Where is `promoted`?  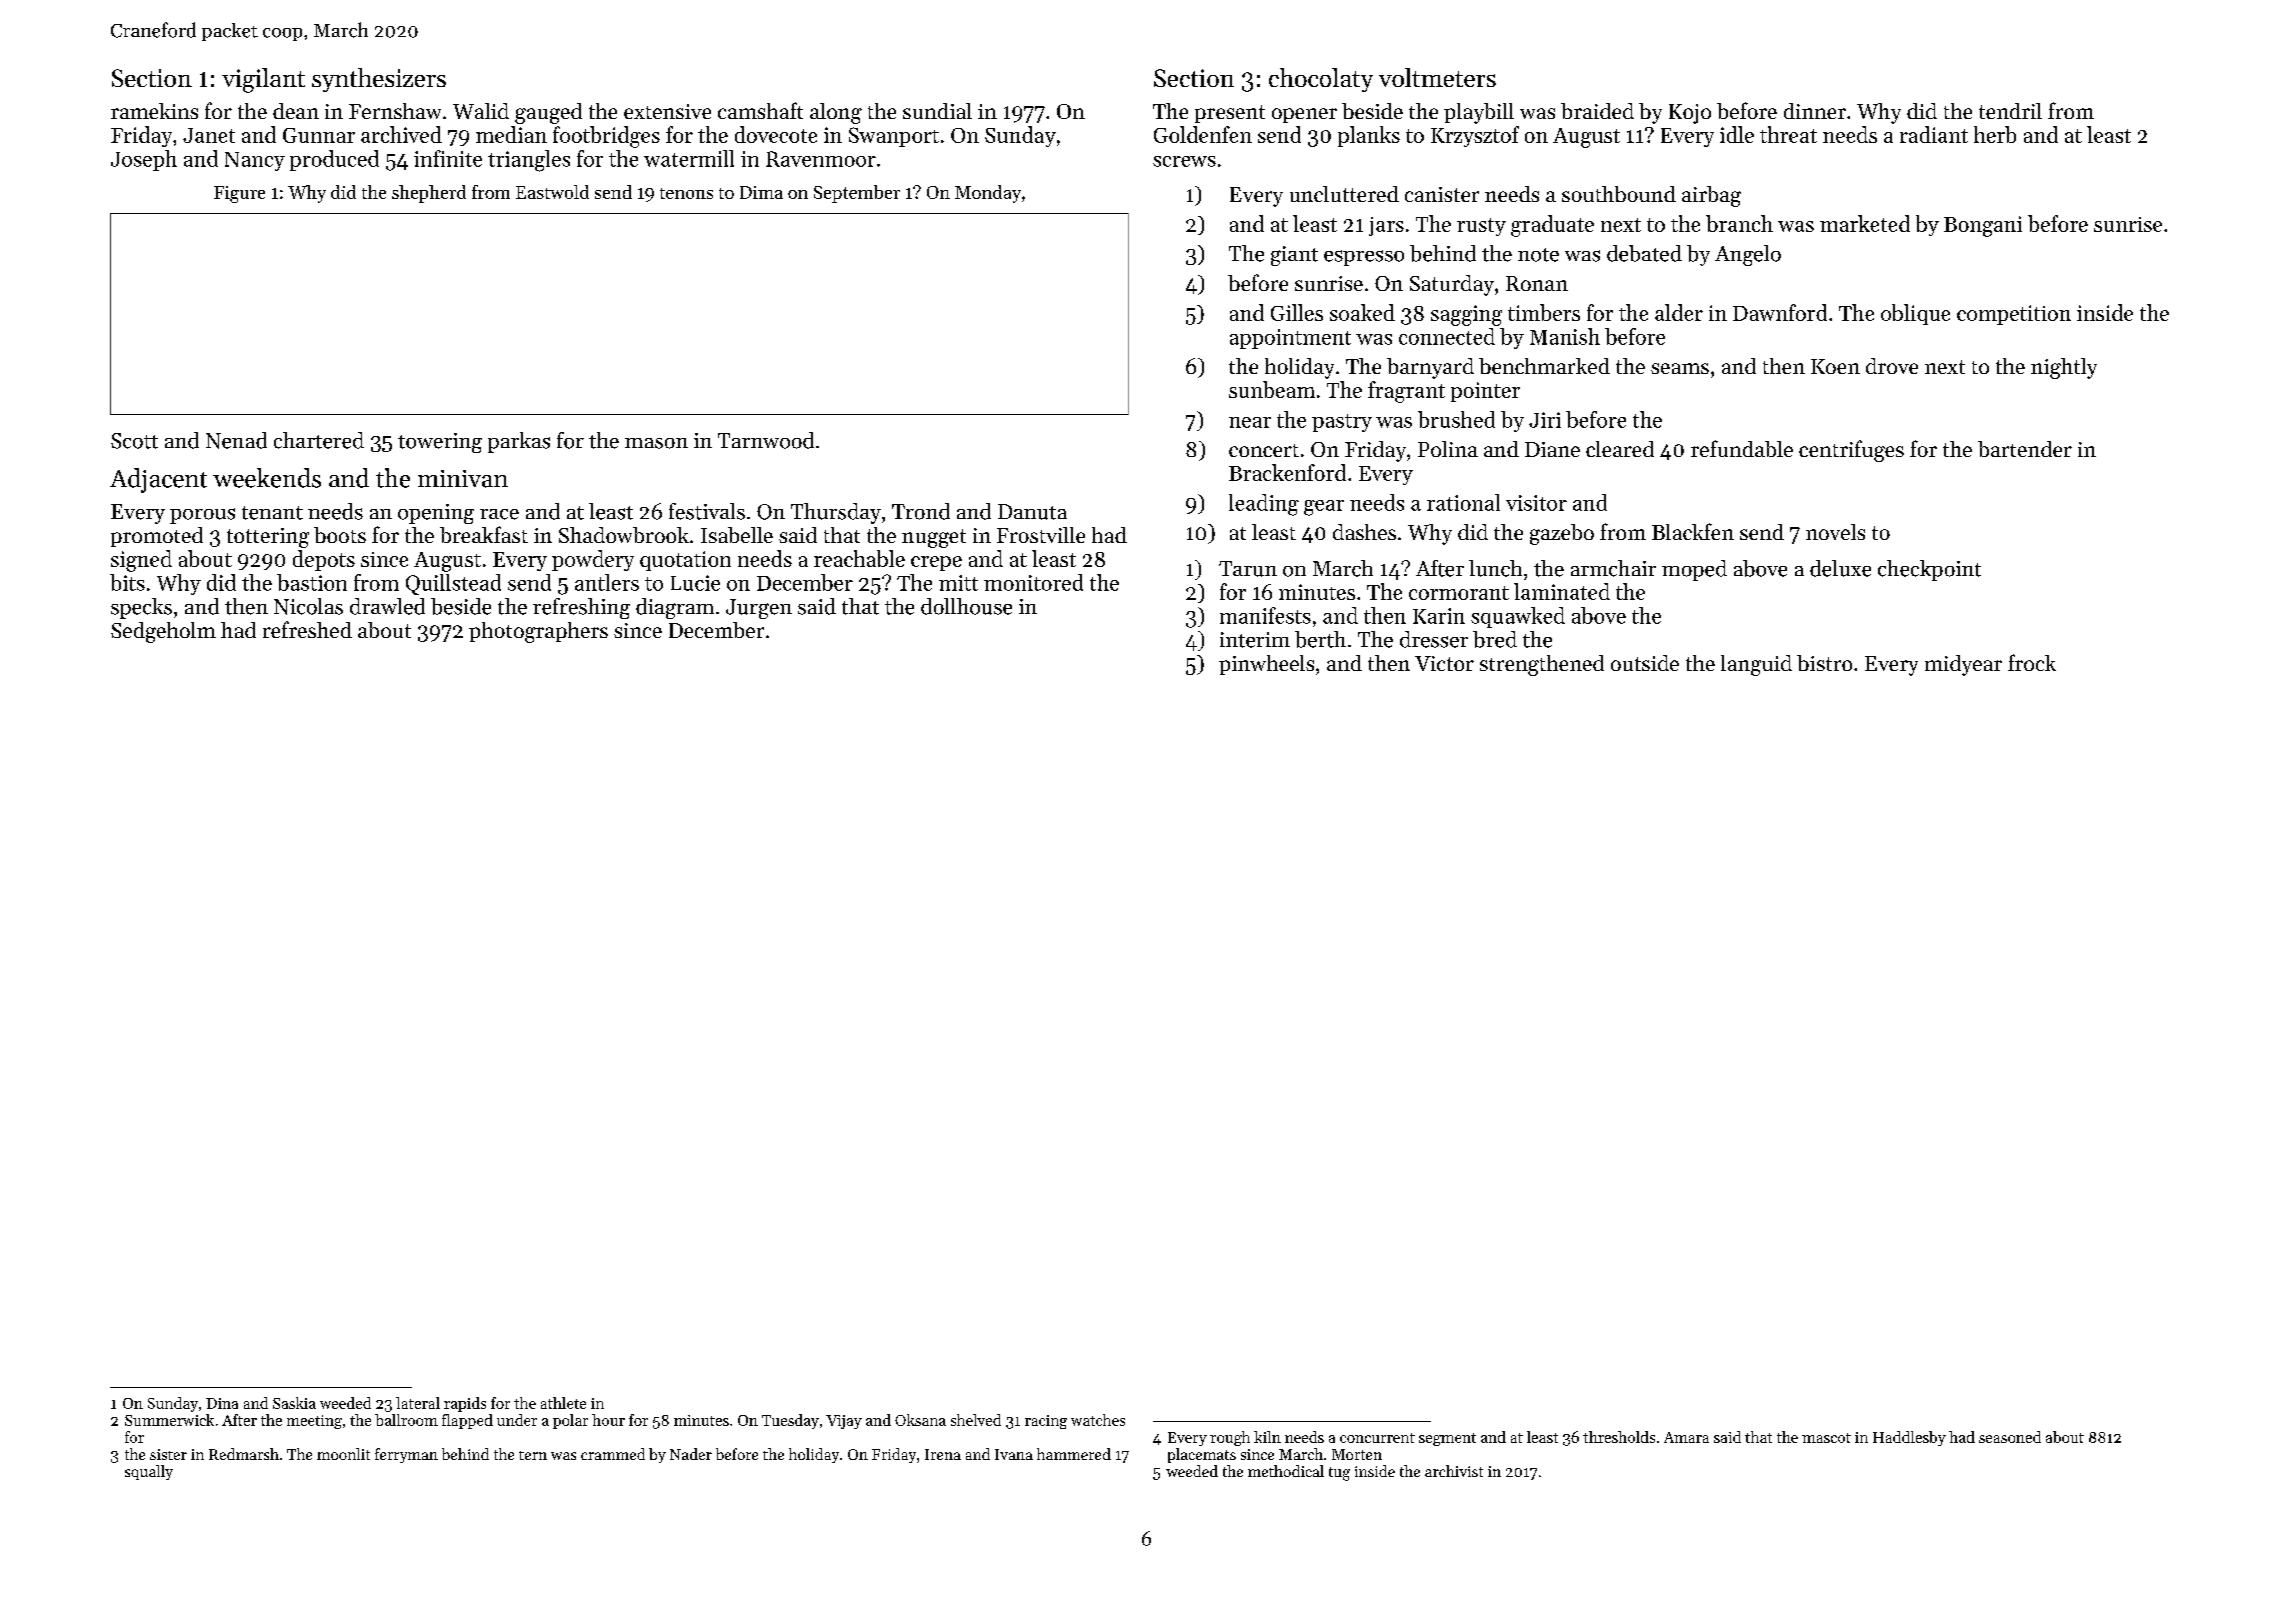
promoted is located at coordinates (157, 537).
